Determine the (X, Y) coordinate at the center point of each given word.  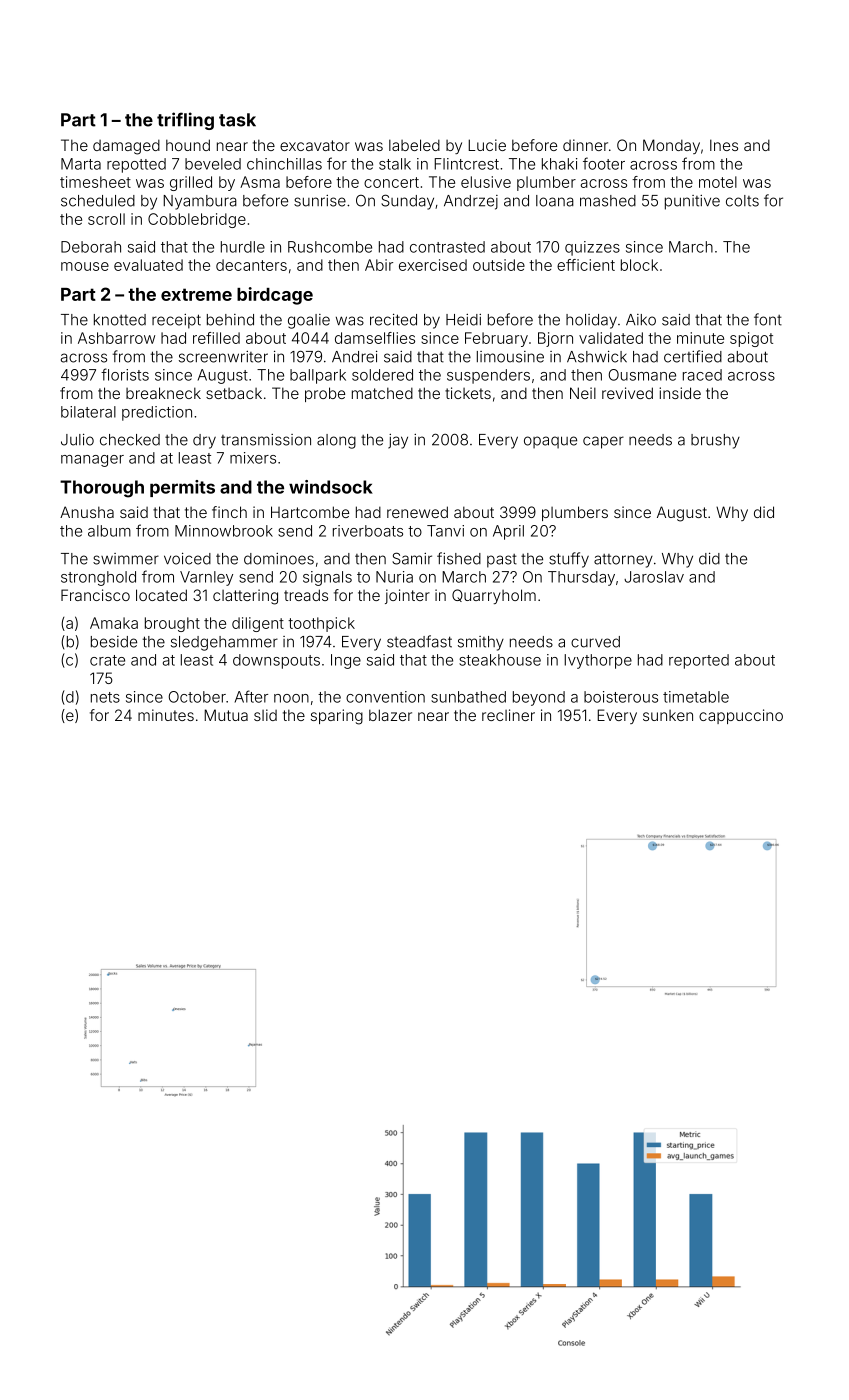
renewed (417, 512)
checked (130, 440)
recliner (508, 715)
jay (398, 441)
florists (125, 374)
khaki (559, 164)
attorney (623, 561)
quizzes (592, 248)
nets (105, 697)
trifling (185, 121)
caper (603, 442)
